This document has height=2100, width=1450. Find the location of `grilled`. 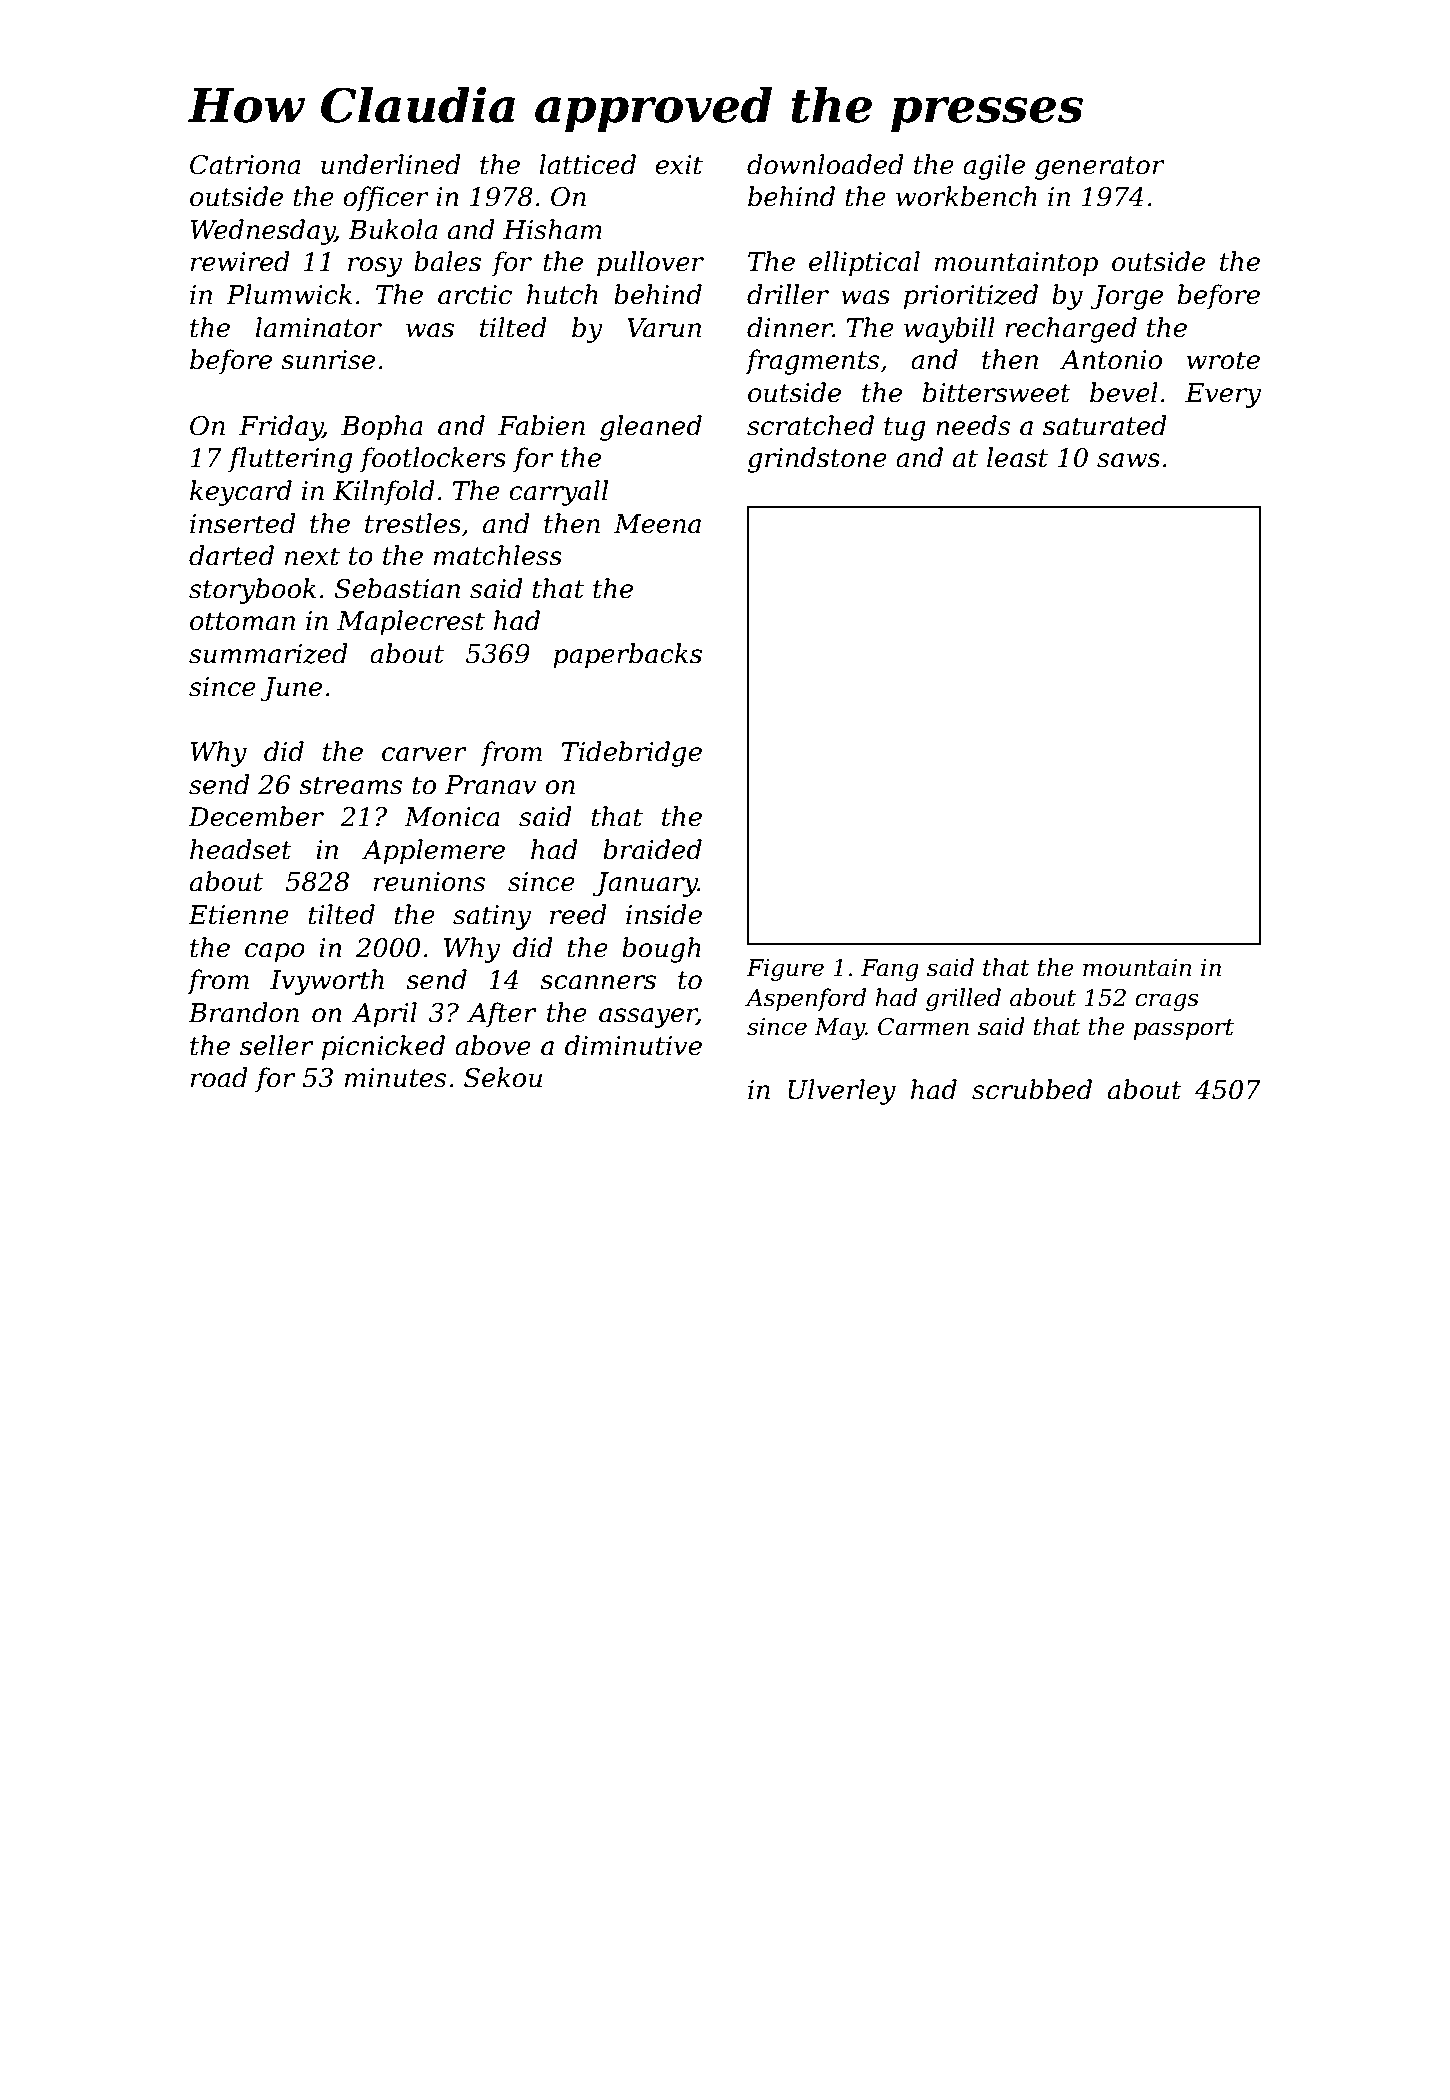

grilled is located at coordinates (963, 999).
